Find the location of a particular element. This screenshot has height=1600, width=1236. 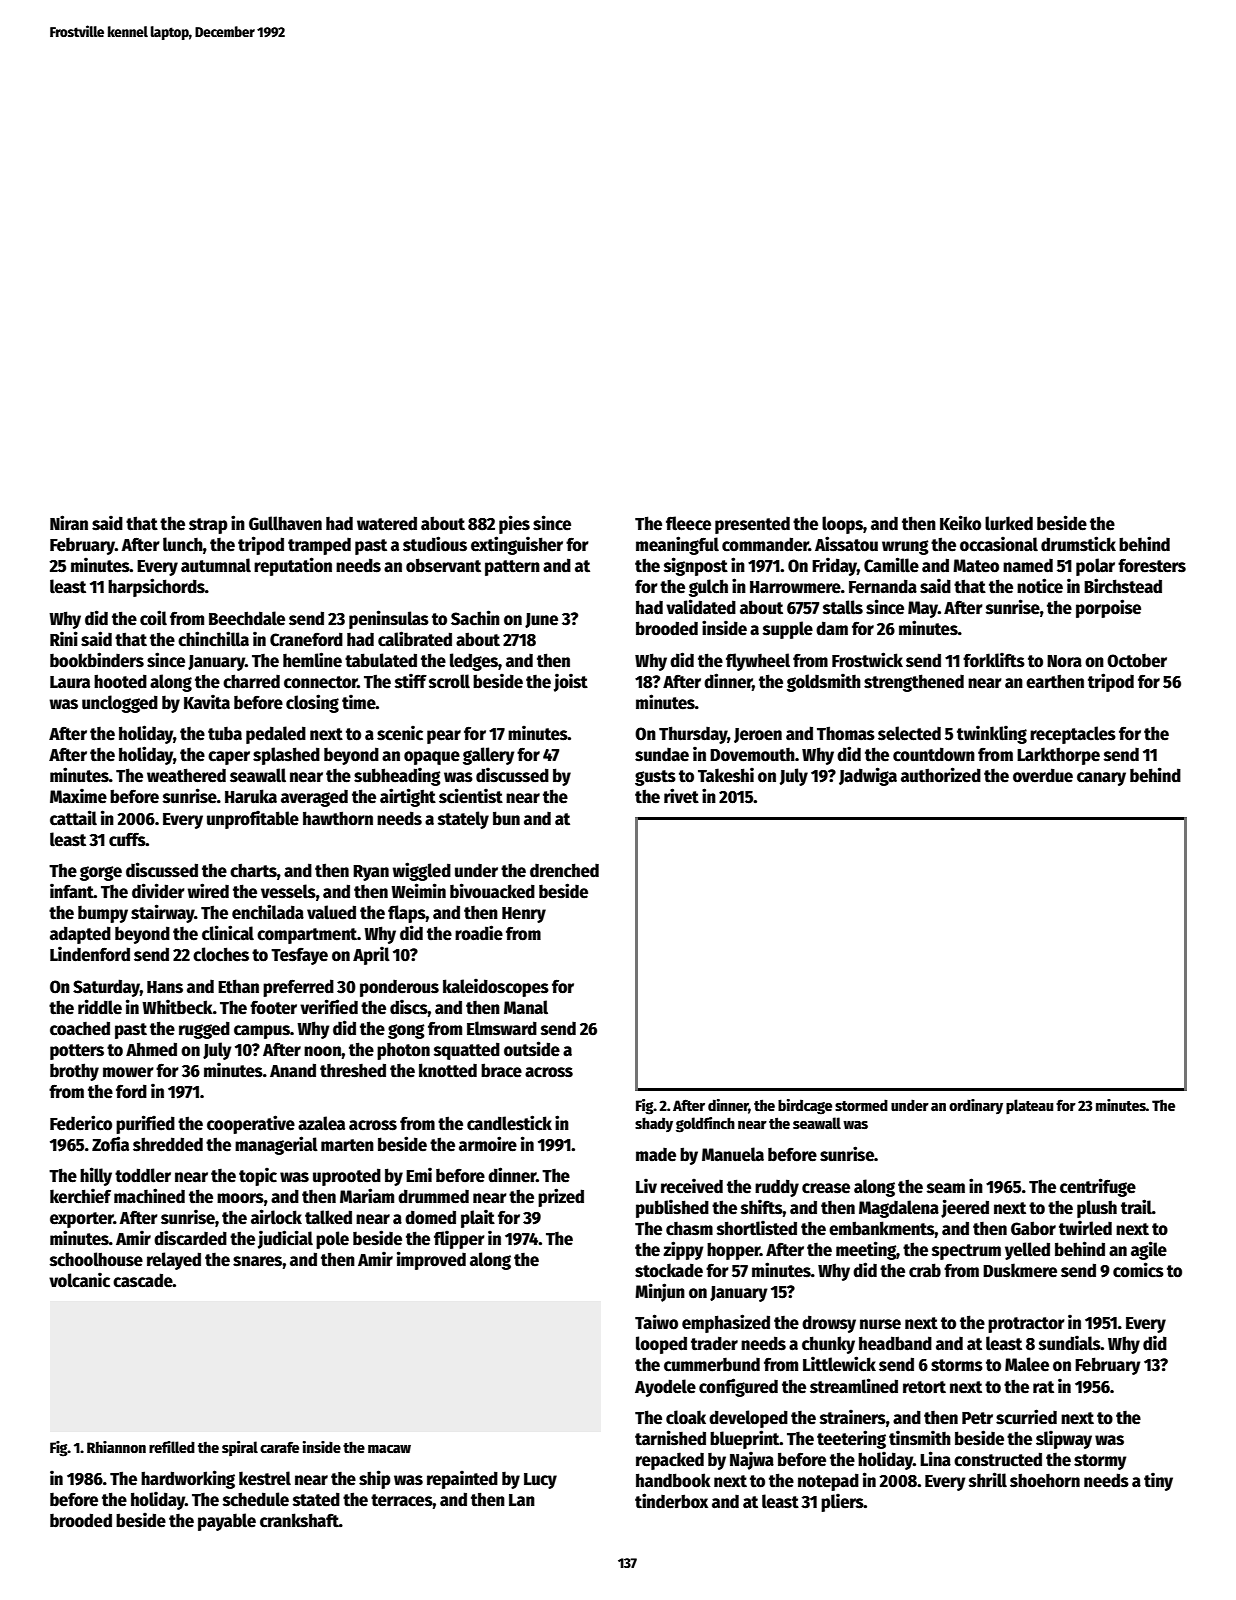

canary is located at coordinates (1101, 779).
